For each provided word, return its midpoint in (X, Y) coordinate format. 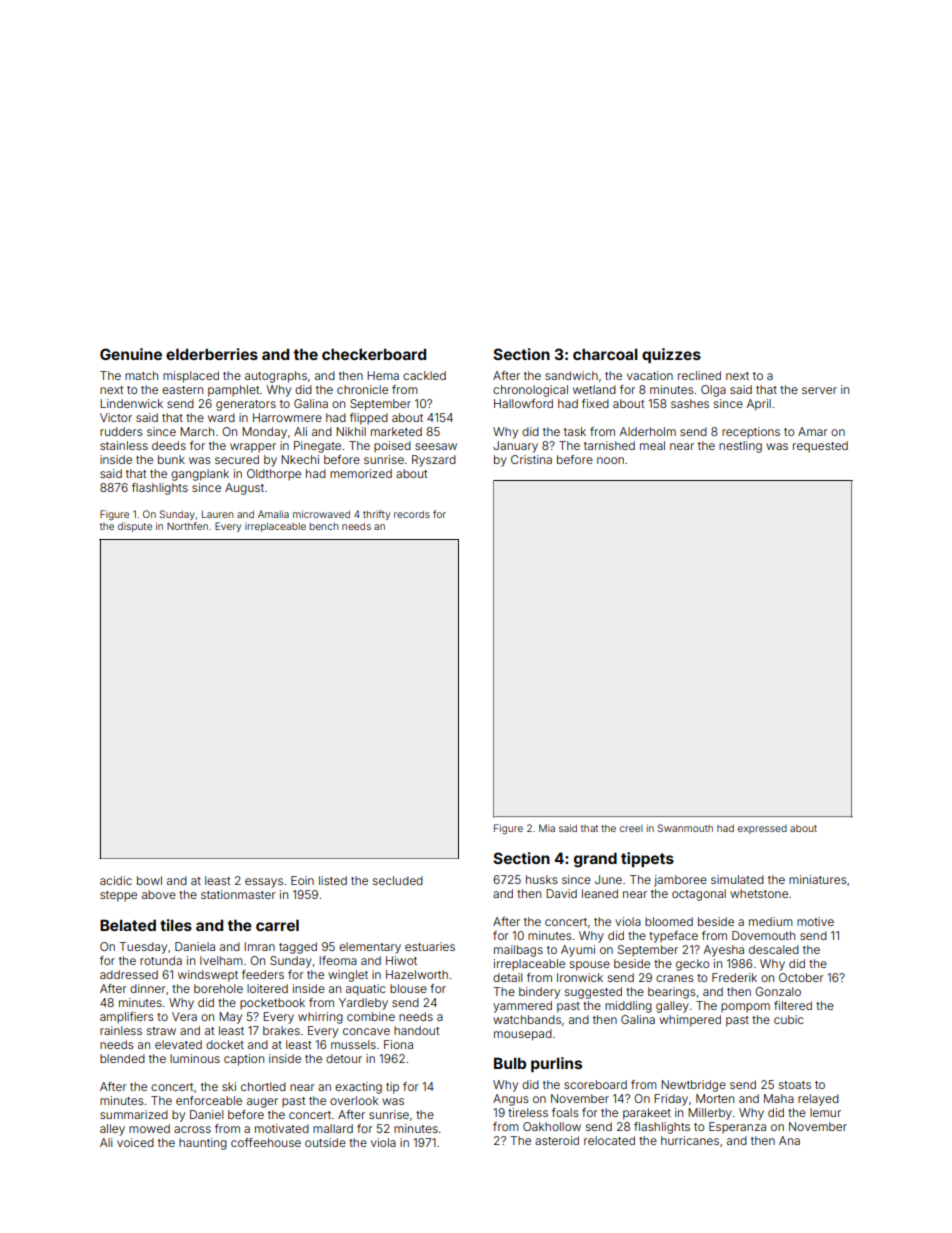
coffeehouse (266, 1142)
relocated (609, 1140)
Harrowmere (287, 417)
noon (610, 460)
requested (820, 447)
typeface (673, 937)
